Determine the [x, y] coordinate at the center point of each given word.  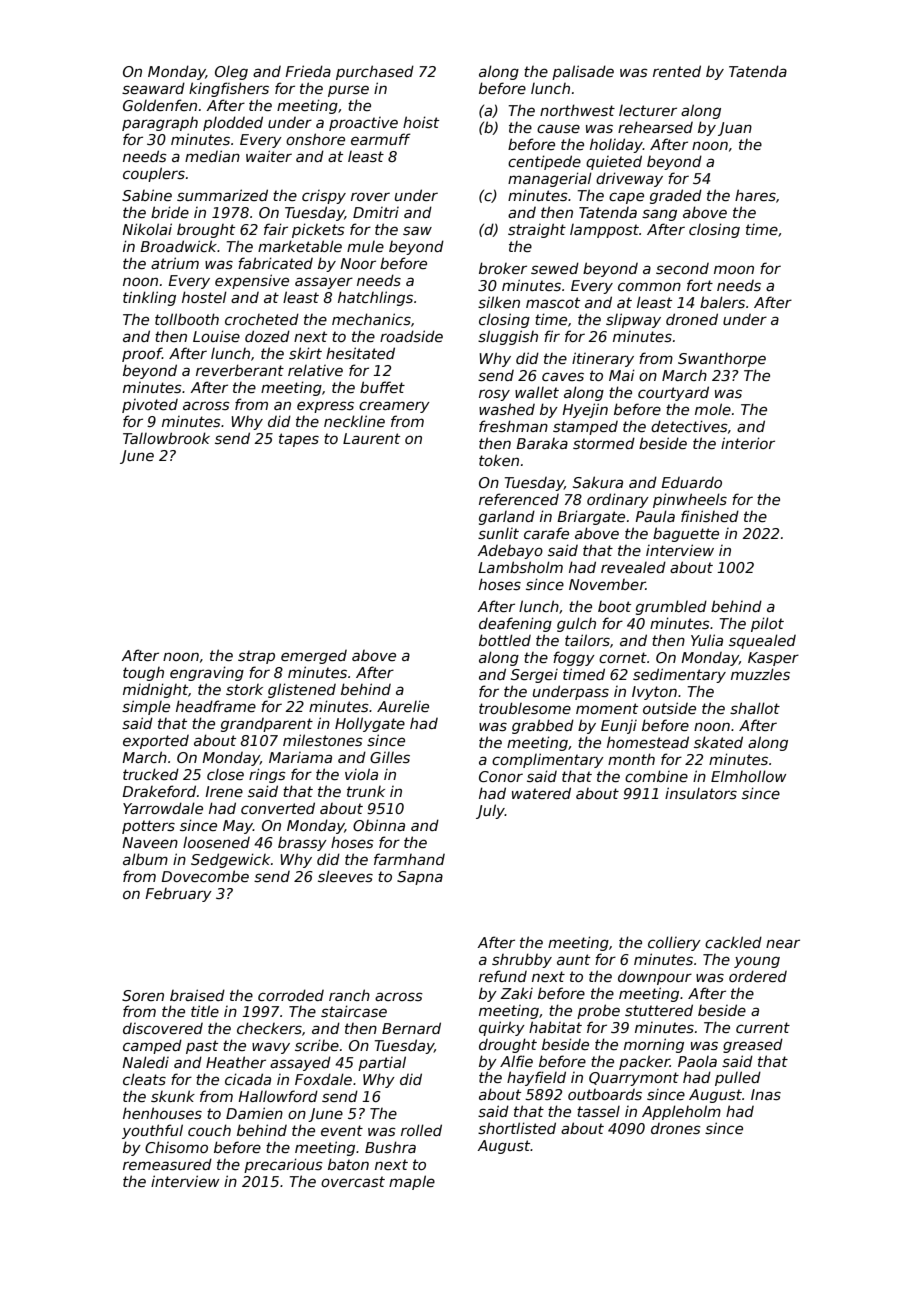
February [178, 895]
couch [209, 1130]
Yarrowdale [163, 808]
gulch [576, 624]
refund [503, 976]
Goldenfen [160, 105]
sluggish [508, 337]
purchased [375, 72]
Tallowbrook [166, 438]
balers [722, 302]
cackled [733, 942]
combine [656, 776]
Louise [216, 336]
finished [710, 516]
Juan [735, 129]
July [490, 811]
